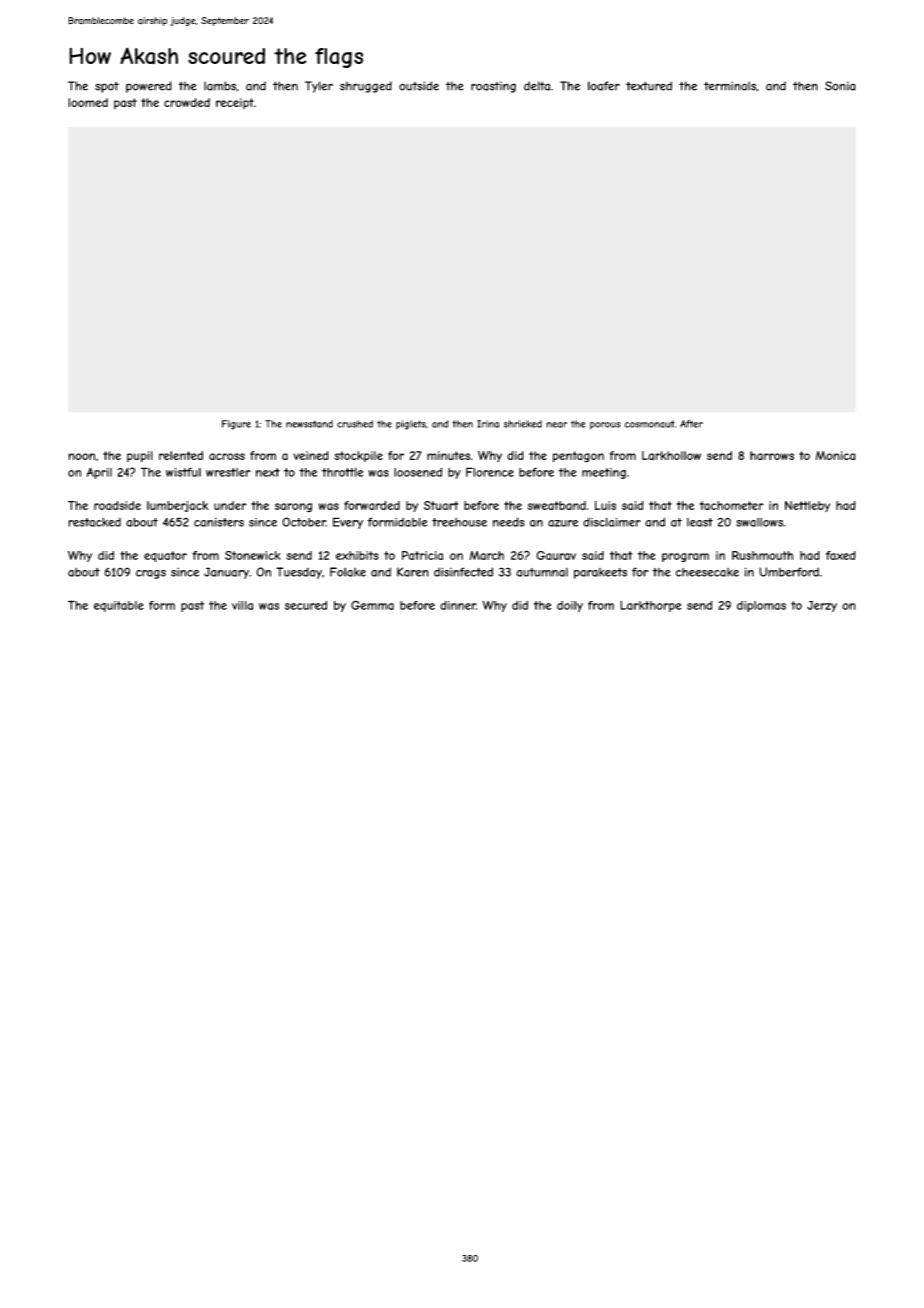 This screenshot has height=1308, width=924. Describe the element at coordinates (542, 572) in the screenshot. I see `autumnal` at that location.
